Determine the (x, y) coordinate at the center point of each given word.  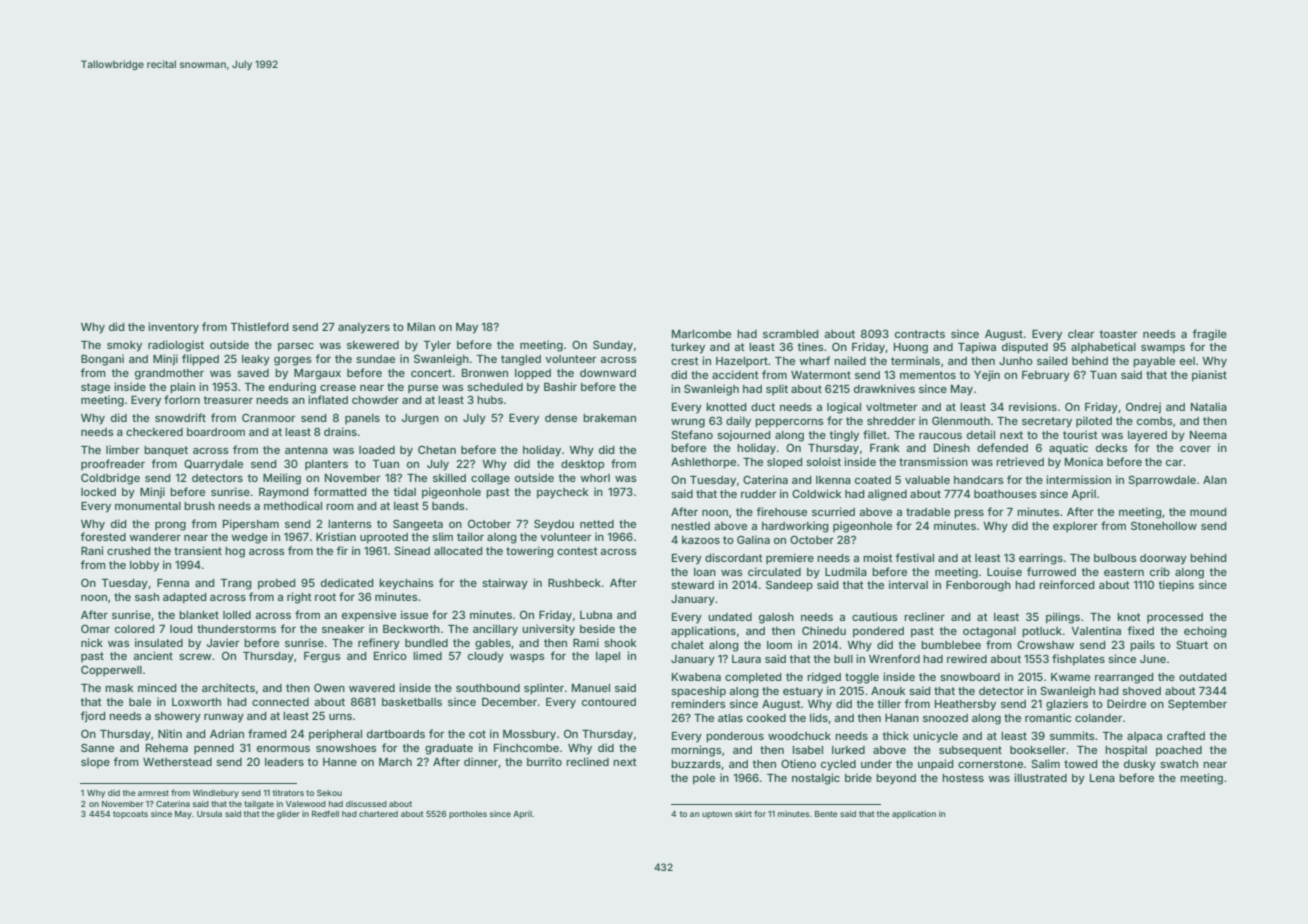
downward (608, 373)
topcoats (130, 815)
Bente (826, 814)
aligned (887, 495)
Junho (1016, 361)
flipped (200, 360)
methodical (293, 505)
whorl (595, 478)
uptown (717, 815)
